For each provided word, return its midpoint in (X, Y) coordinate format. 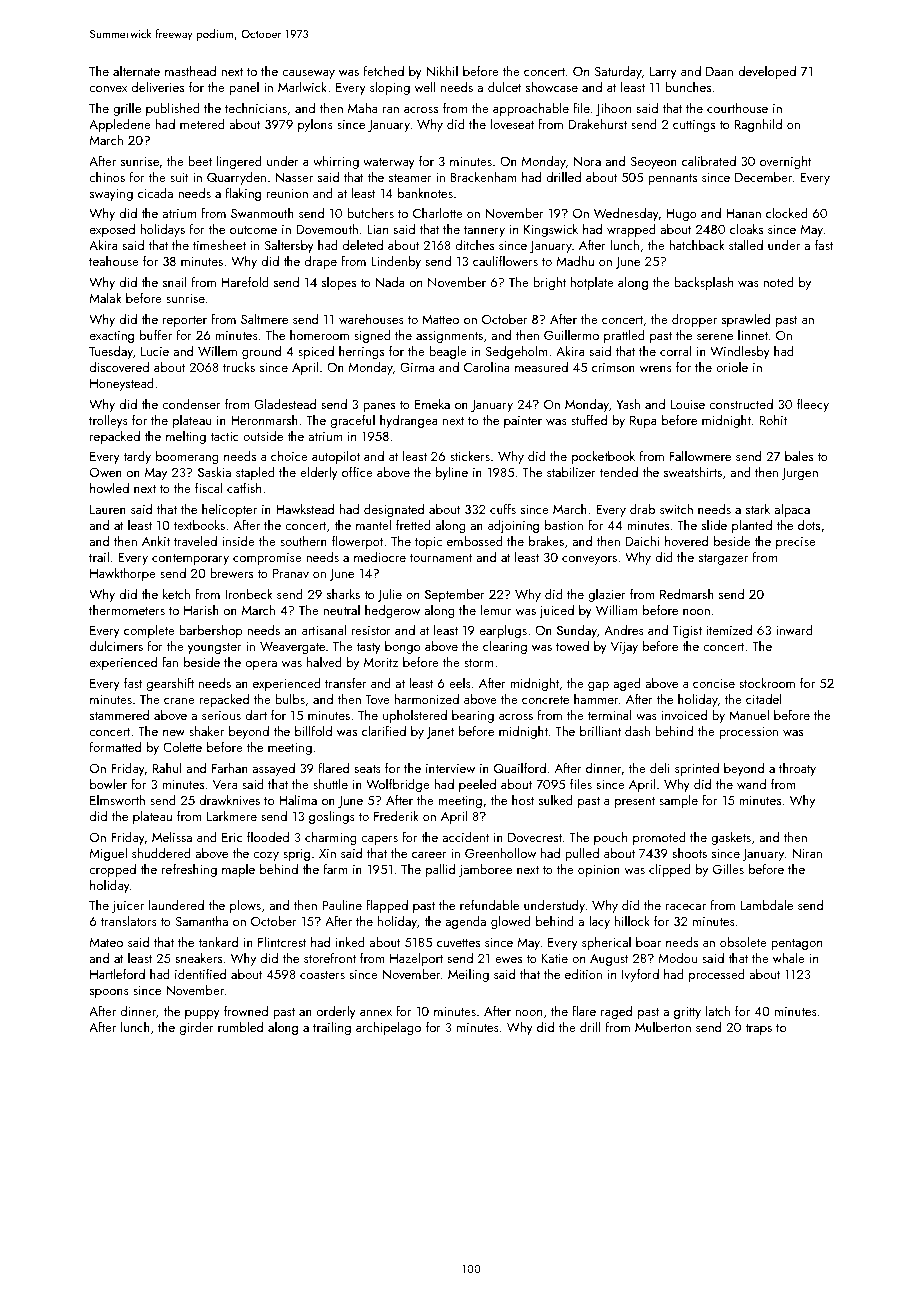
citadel (764, 699)
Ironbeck (248, 594)
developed (767, 72)
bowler (108, 784)
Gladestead (285, 403)
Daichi (642, 541)
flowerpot (357, 542)
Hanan (743, 213)
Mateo (106, 942)
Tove (377, 699)
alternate (136, 71)
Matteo (440, 319)
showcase (552, 87)
